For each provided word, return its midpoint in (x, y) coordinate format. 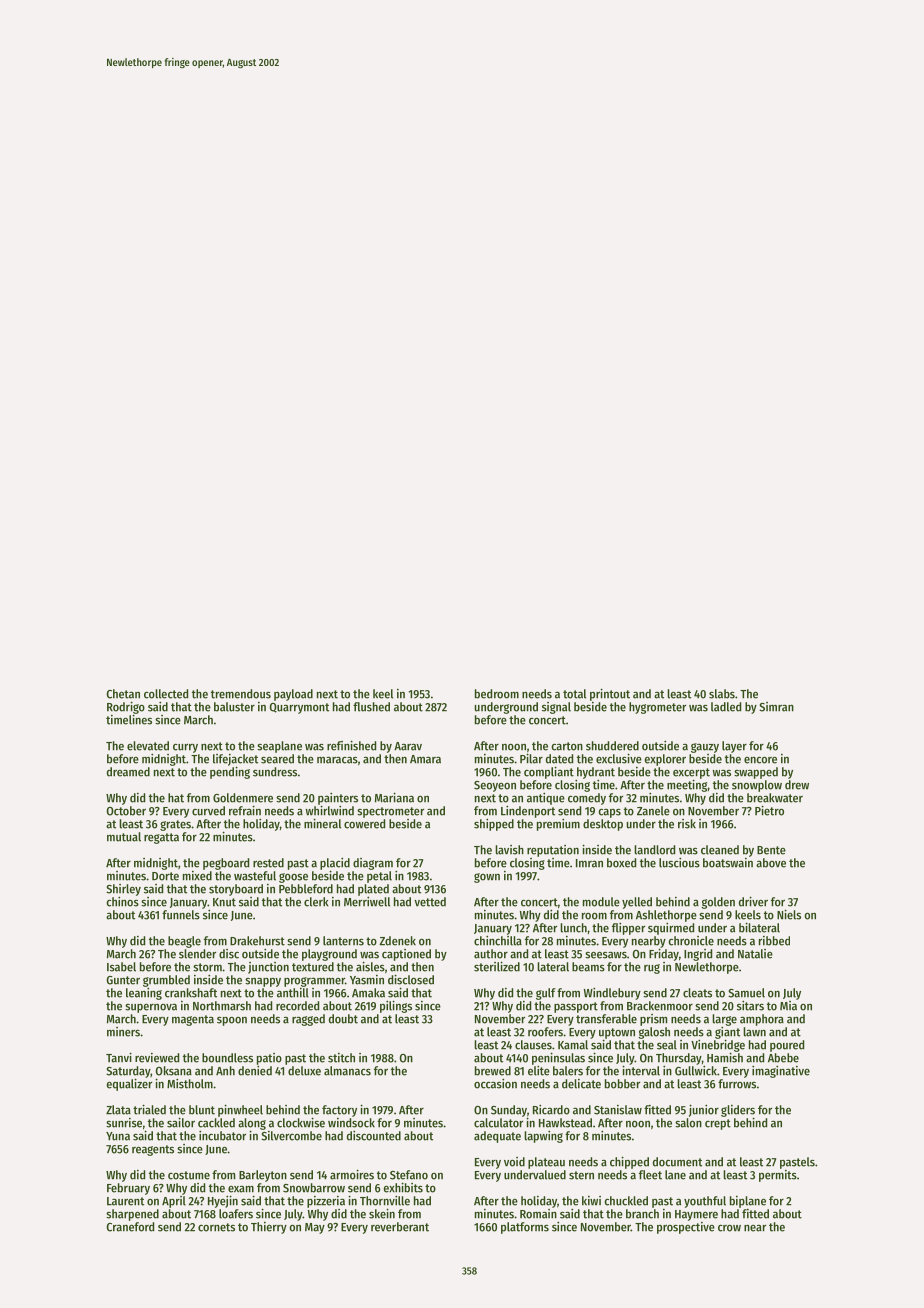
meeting (687, 785)
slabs (722, 694)
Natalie (755, 954)
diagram (373, 864)
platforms (525, 1228)
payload (293, 695)
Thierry (269, 1228)
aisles (370, 966)
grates (175, 825)
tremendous (241, 694)
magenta (193, 1020)
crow (729, 1228)
